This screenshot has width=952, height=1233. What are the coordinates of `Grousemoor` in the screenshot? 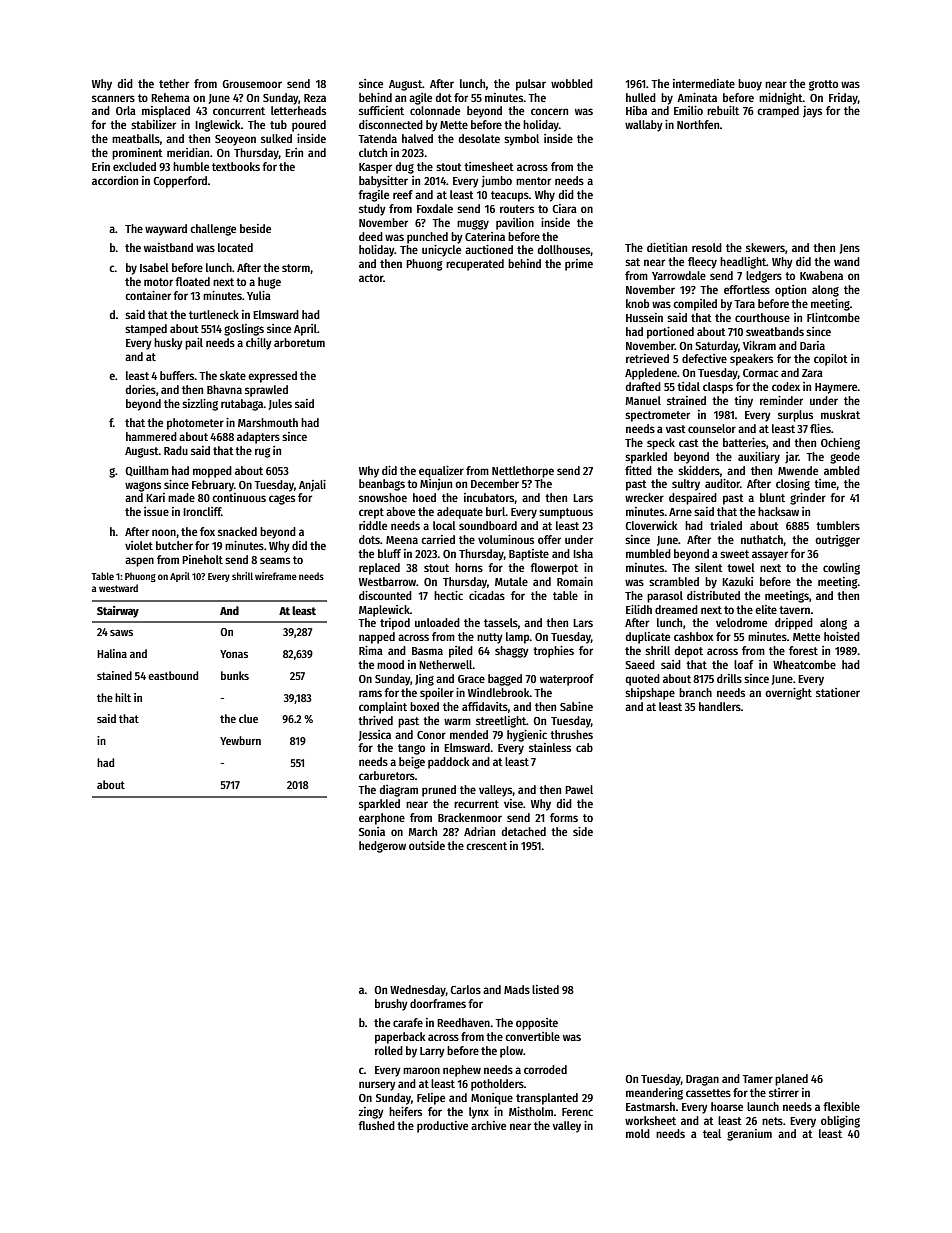 It's located at (252, 84).
